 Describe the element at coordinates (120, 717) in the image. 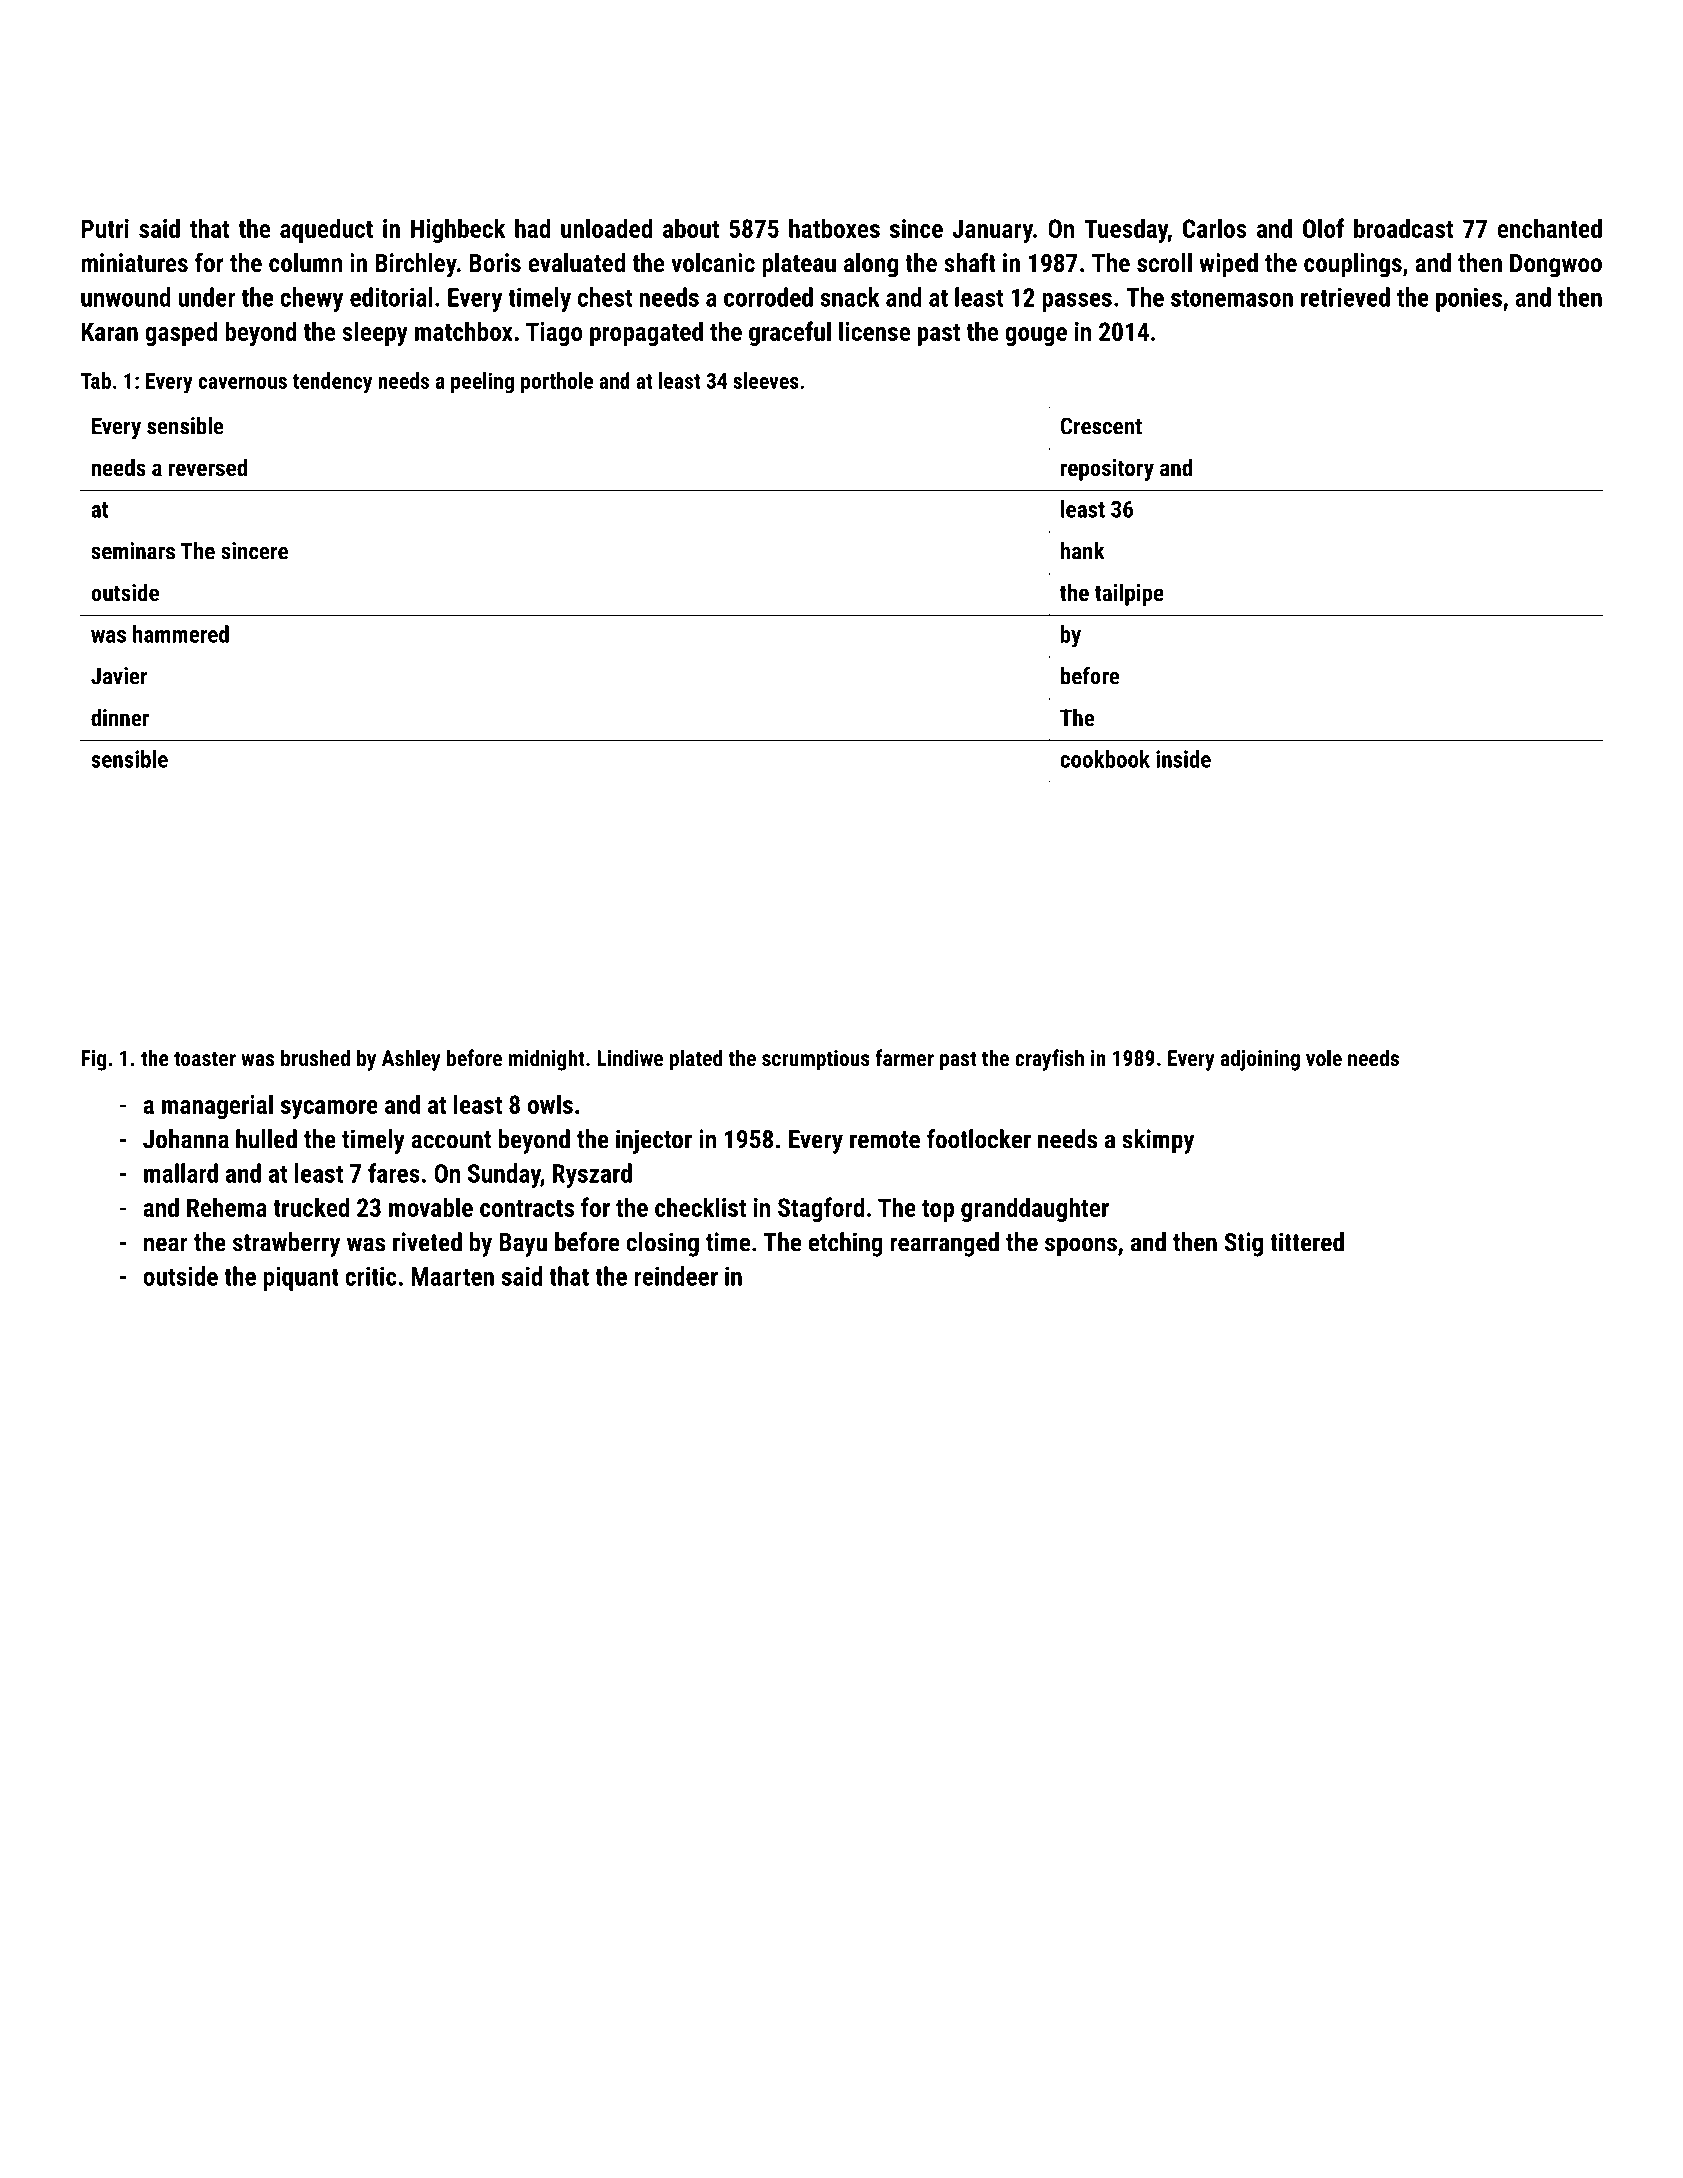

I see `dinner` at that location.
